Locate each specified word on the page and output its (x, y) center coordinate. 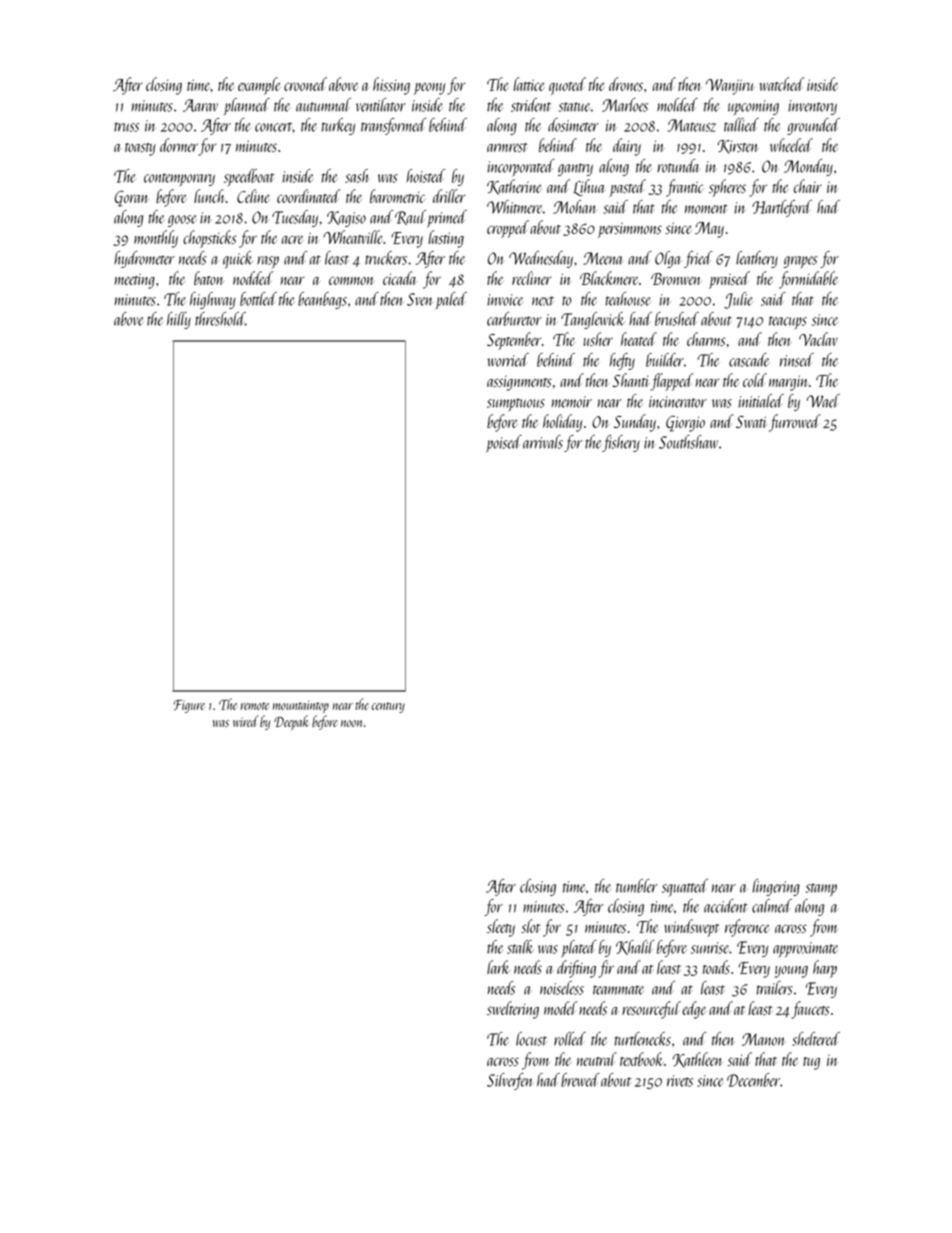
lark (498, 967)
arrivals (543, 442)
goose (182, 221)
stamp (821, 889)
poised (504, 443)
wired (246, 721)
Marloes (625, 105)
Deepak (291, 722)
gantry (575, 169)
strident (531, 105)
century (388, 707)
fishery (621, 443)
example (259, 86)
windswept (691, 928)
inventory (812, 107)
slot (530, 926)
